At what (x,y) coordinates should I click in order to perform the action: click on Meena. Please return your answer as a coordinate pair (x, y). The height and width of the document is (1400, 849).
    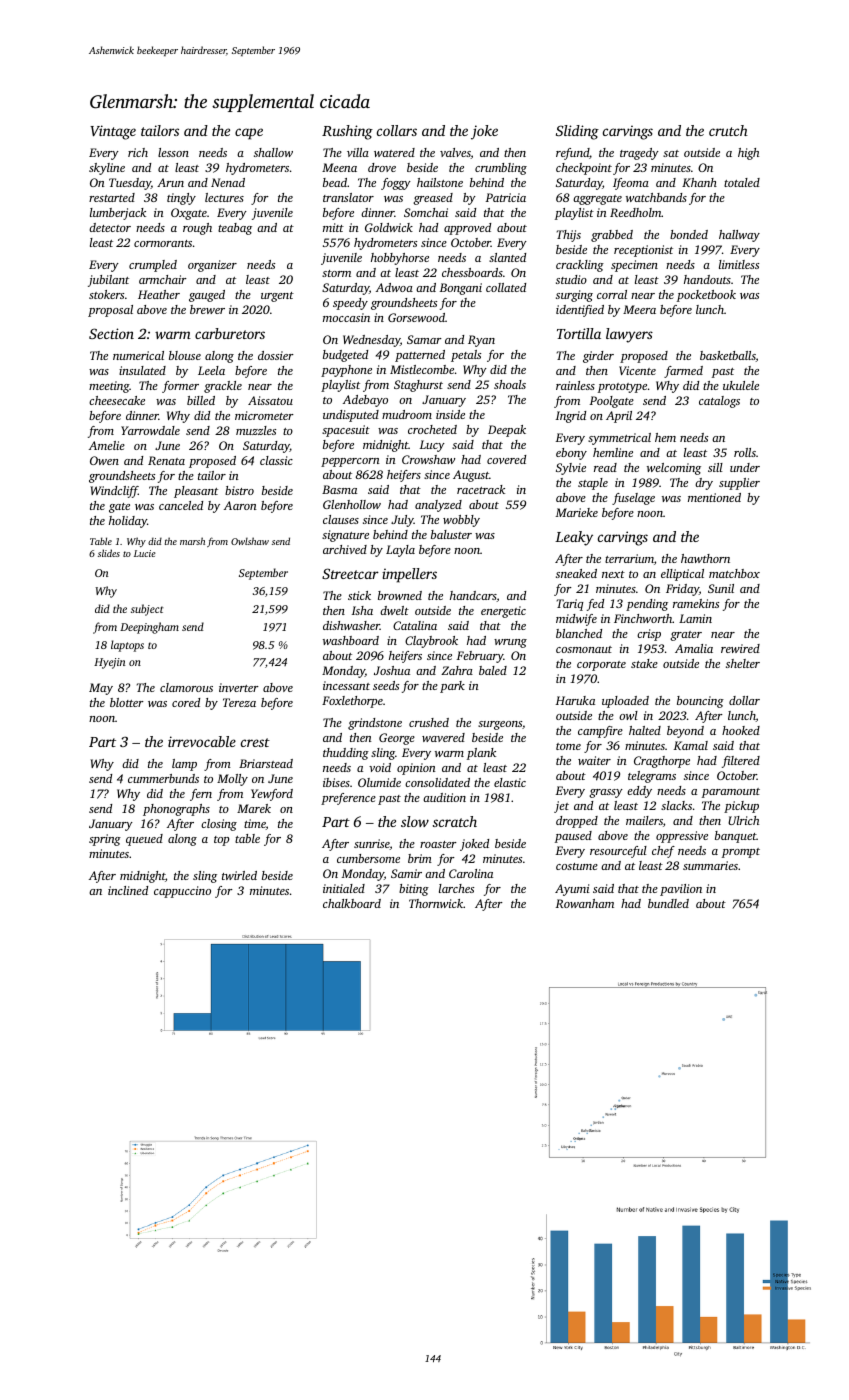
    Looking at the image, I should click on (339, 167).
